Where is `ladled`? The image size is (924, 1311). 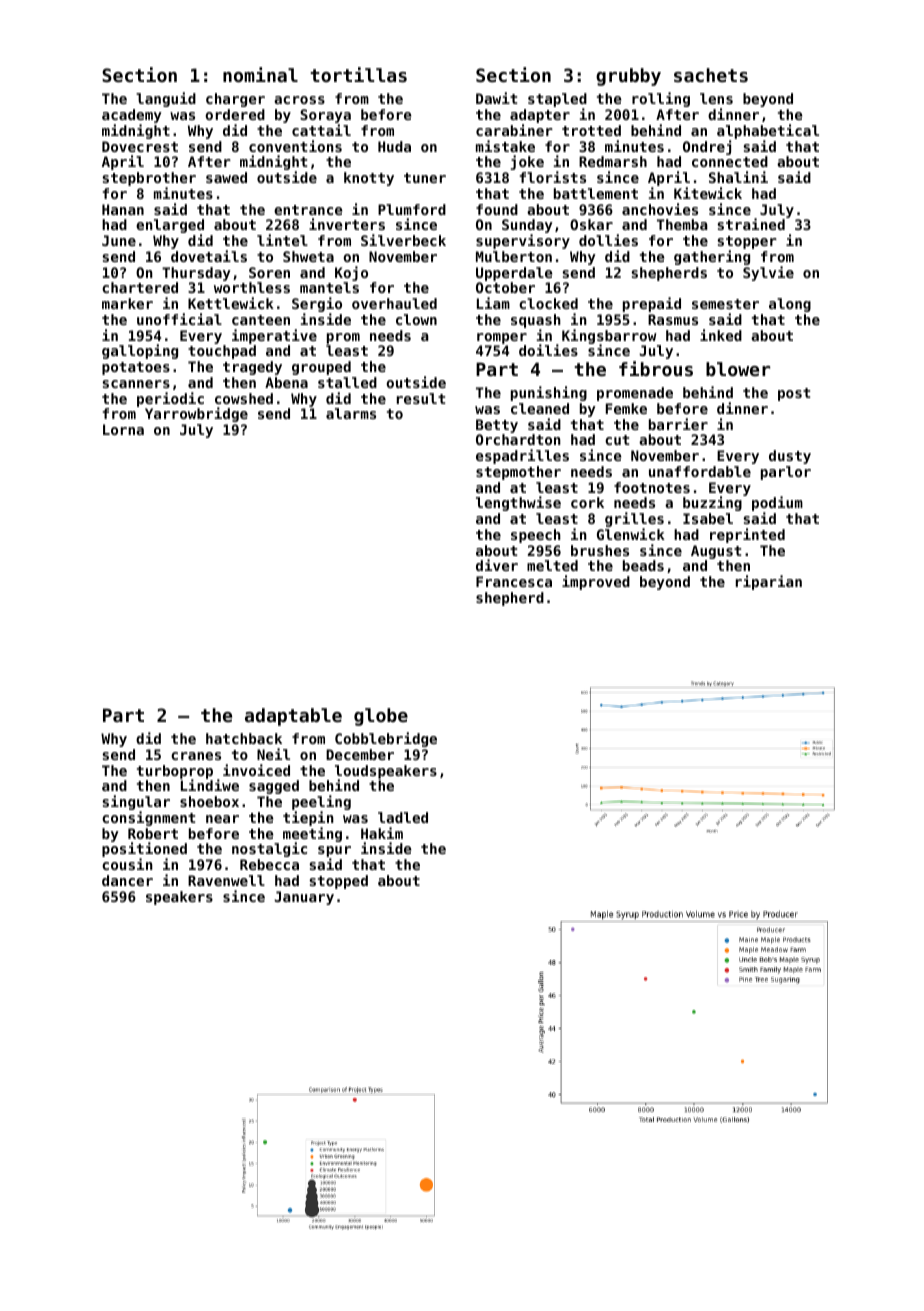
ladled is located at coordinates (403, 817).
